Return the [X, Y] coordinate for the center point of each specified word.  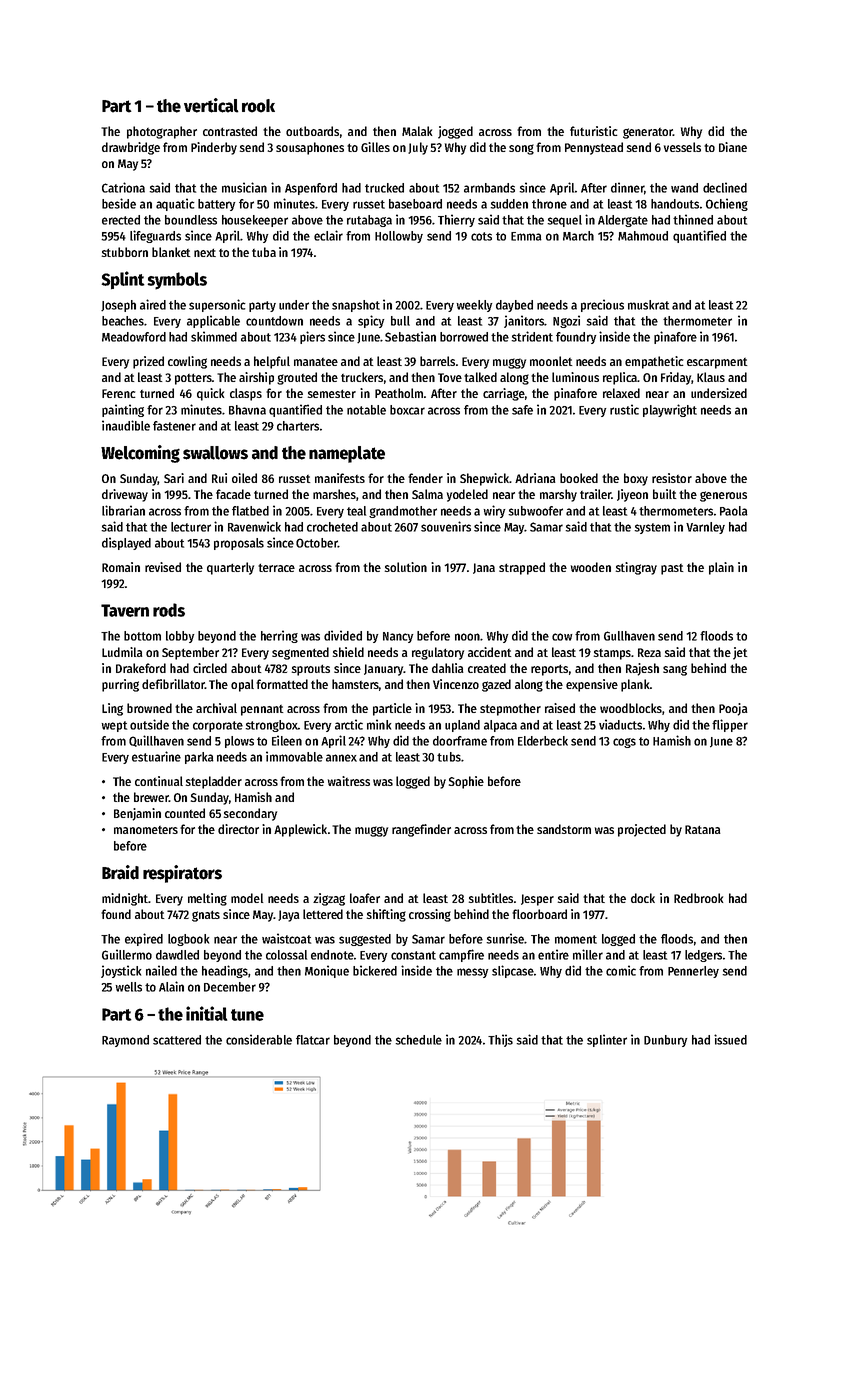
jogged [455, 132]
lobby [180, 637]
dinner [627, 187]
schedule [418, 1040]
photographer [162, 132]
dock [643, 898]
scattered [177, 1040]
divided [343, 635]
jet [740, 653]
